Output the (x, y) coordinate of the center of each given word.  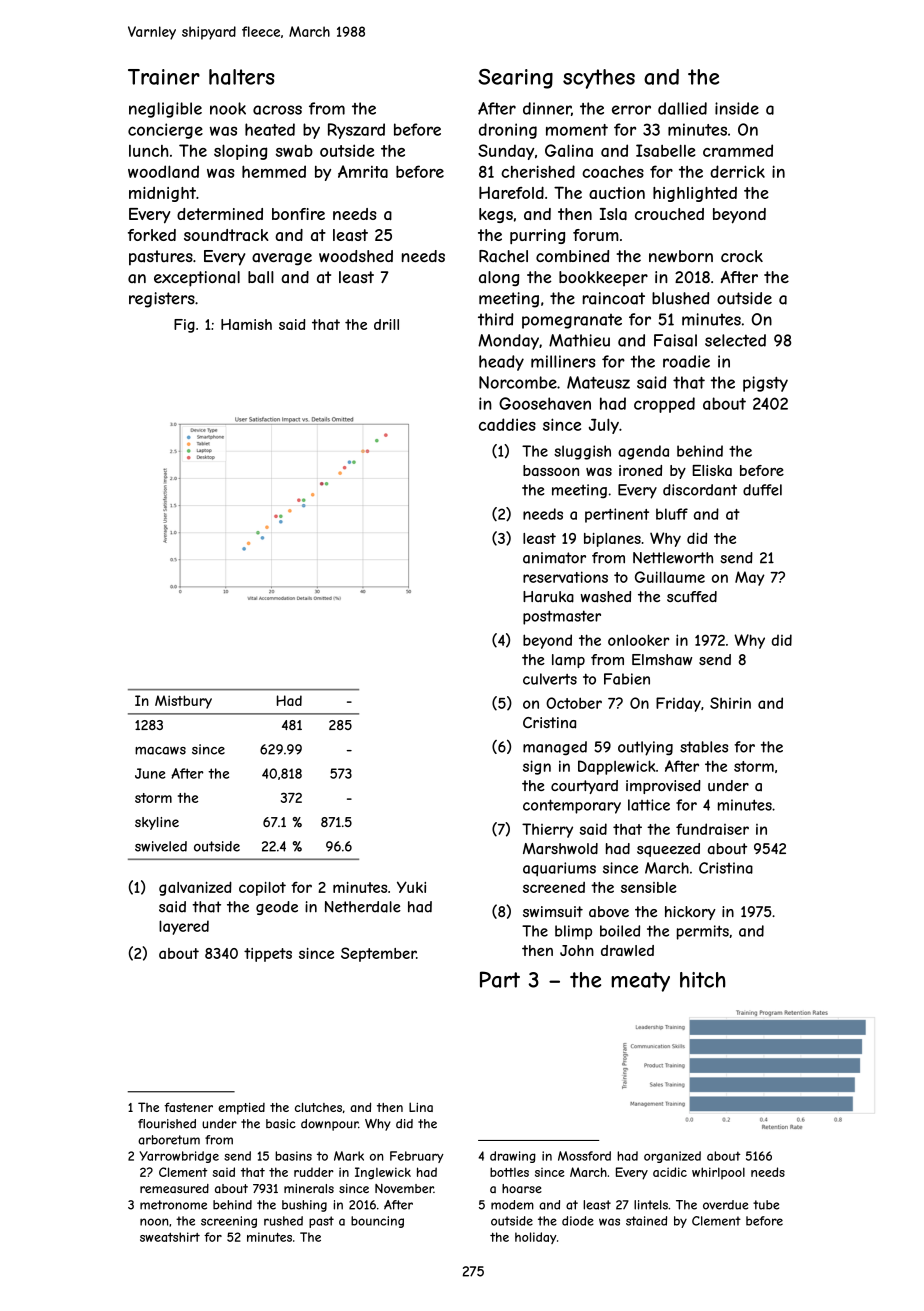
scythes (599, 79)
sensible (649, 887)
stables (704, 747)
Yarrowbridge (179, 1157)
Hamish (246, 324)
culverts (550, 679)
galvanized (195, 888)
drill (386, 324)
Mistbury (183, 702)
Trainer (164, 77)
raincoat (614, 298)
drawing (513, 1157)
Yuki (411, 887)
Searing (515, 79)
